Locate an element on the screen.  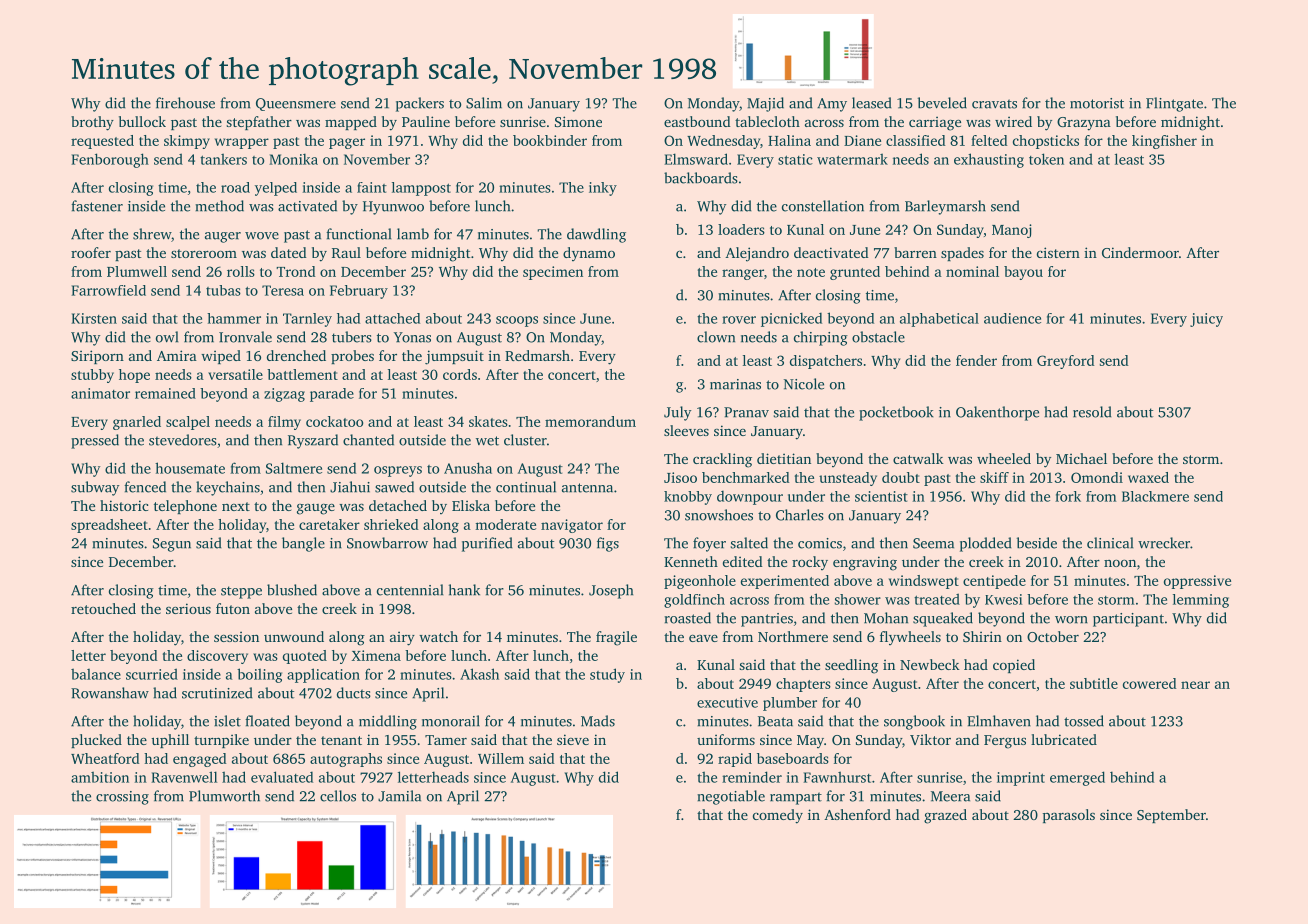
crossing is located at coordinates (122, 798).
